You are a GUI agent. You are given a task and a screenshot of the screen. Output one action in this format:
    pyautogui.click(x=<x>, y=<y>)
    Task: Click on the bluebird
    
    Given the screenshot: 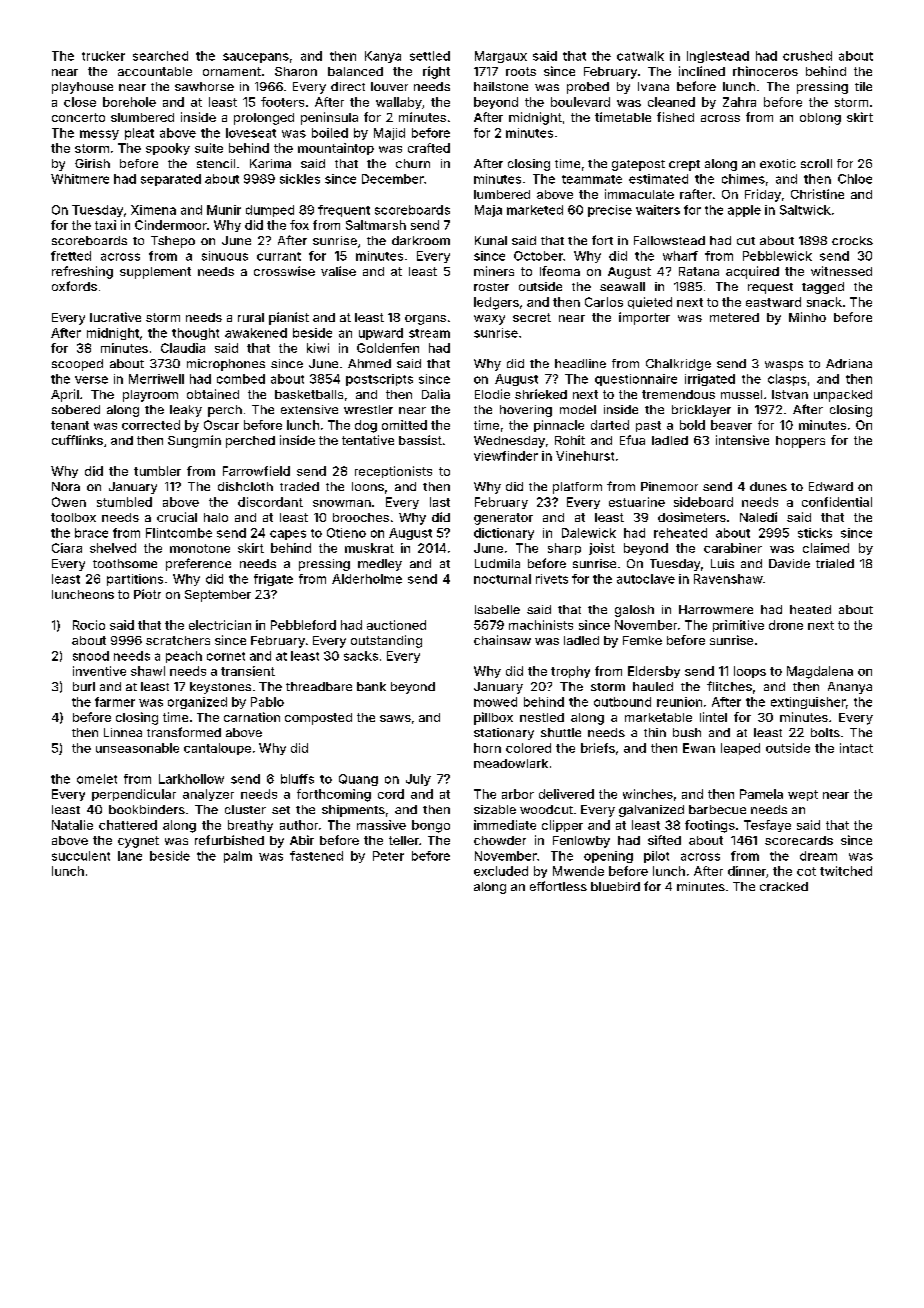 What is the action you would take?
    pyautogui.click(x=615, y=886)
